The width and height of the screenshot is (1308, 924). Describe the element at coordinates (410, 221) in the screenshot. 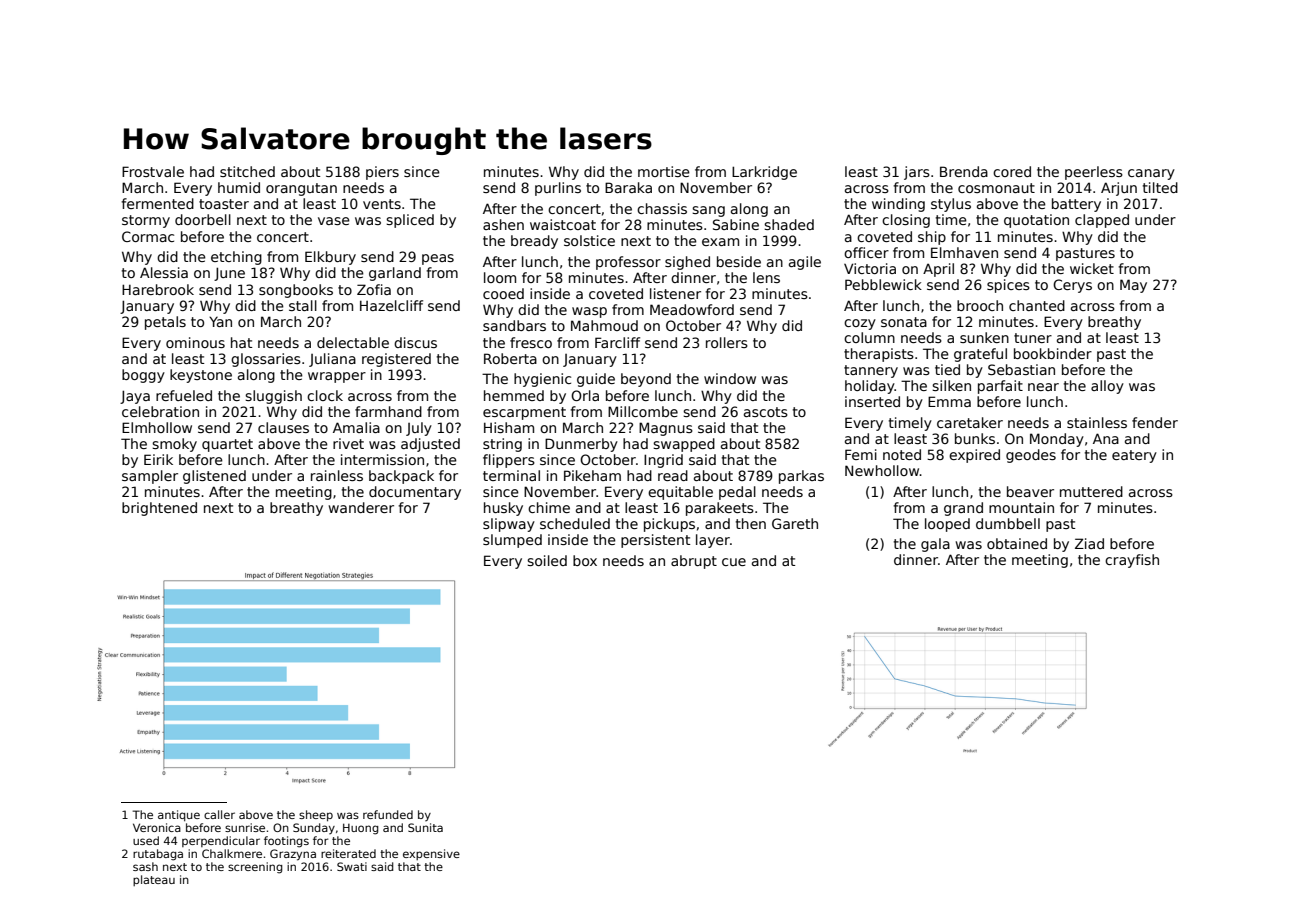

I see `spliced` at that location.
